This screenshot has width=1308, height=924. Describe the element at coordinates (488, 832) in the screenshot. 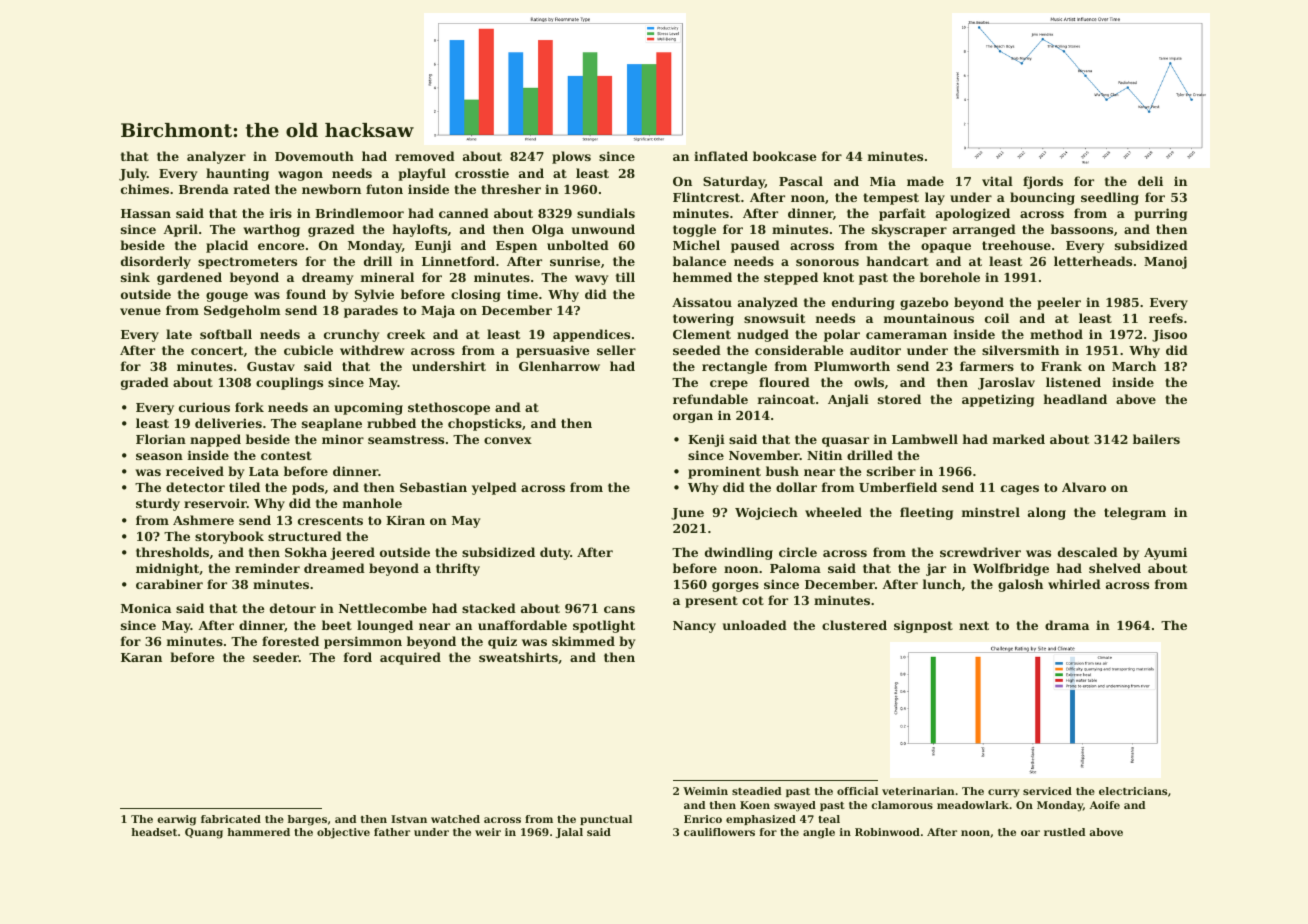

I see `weir` at that location.
